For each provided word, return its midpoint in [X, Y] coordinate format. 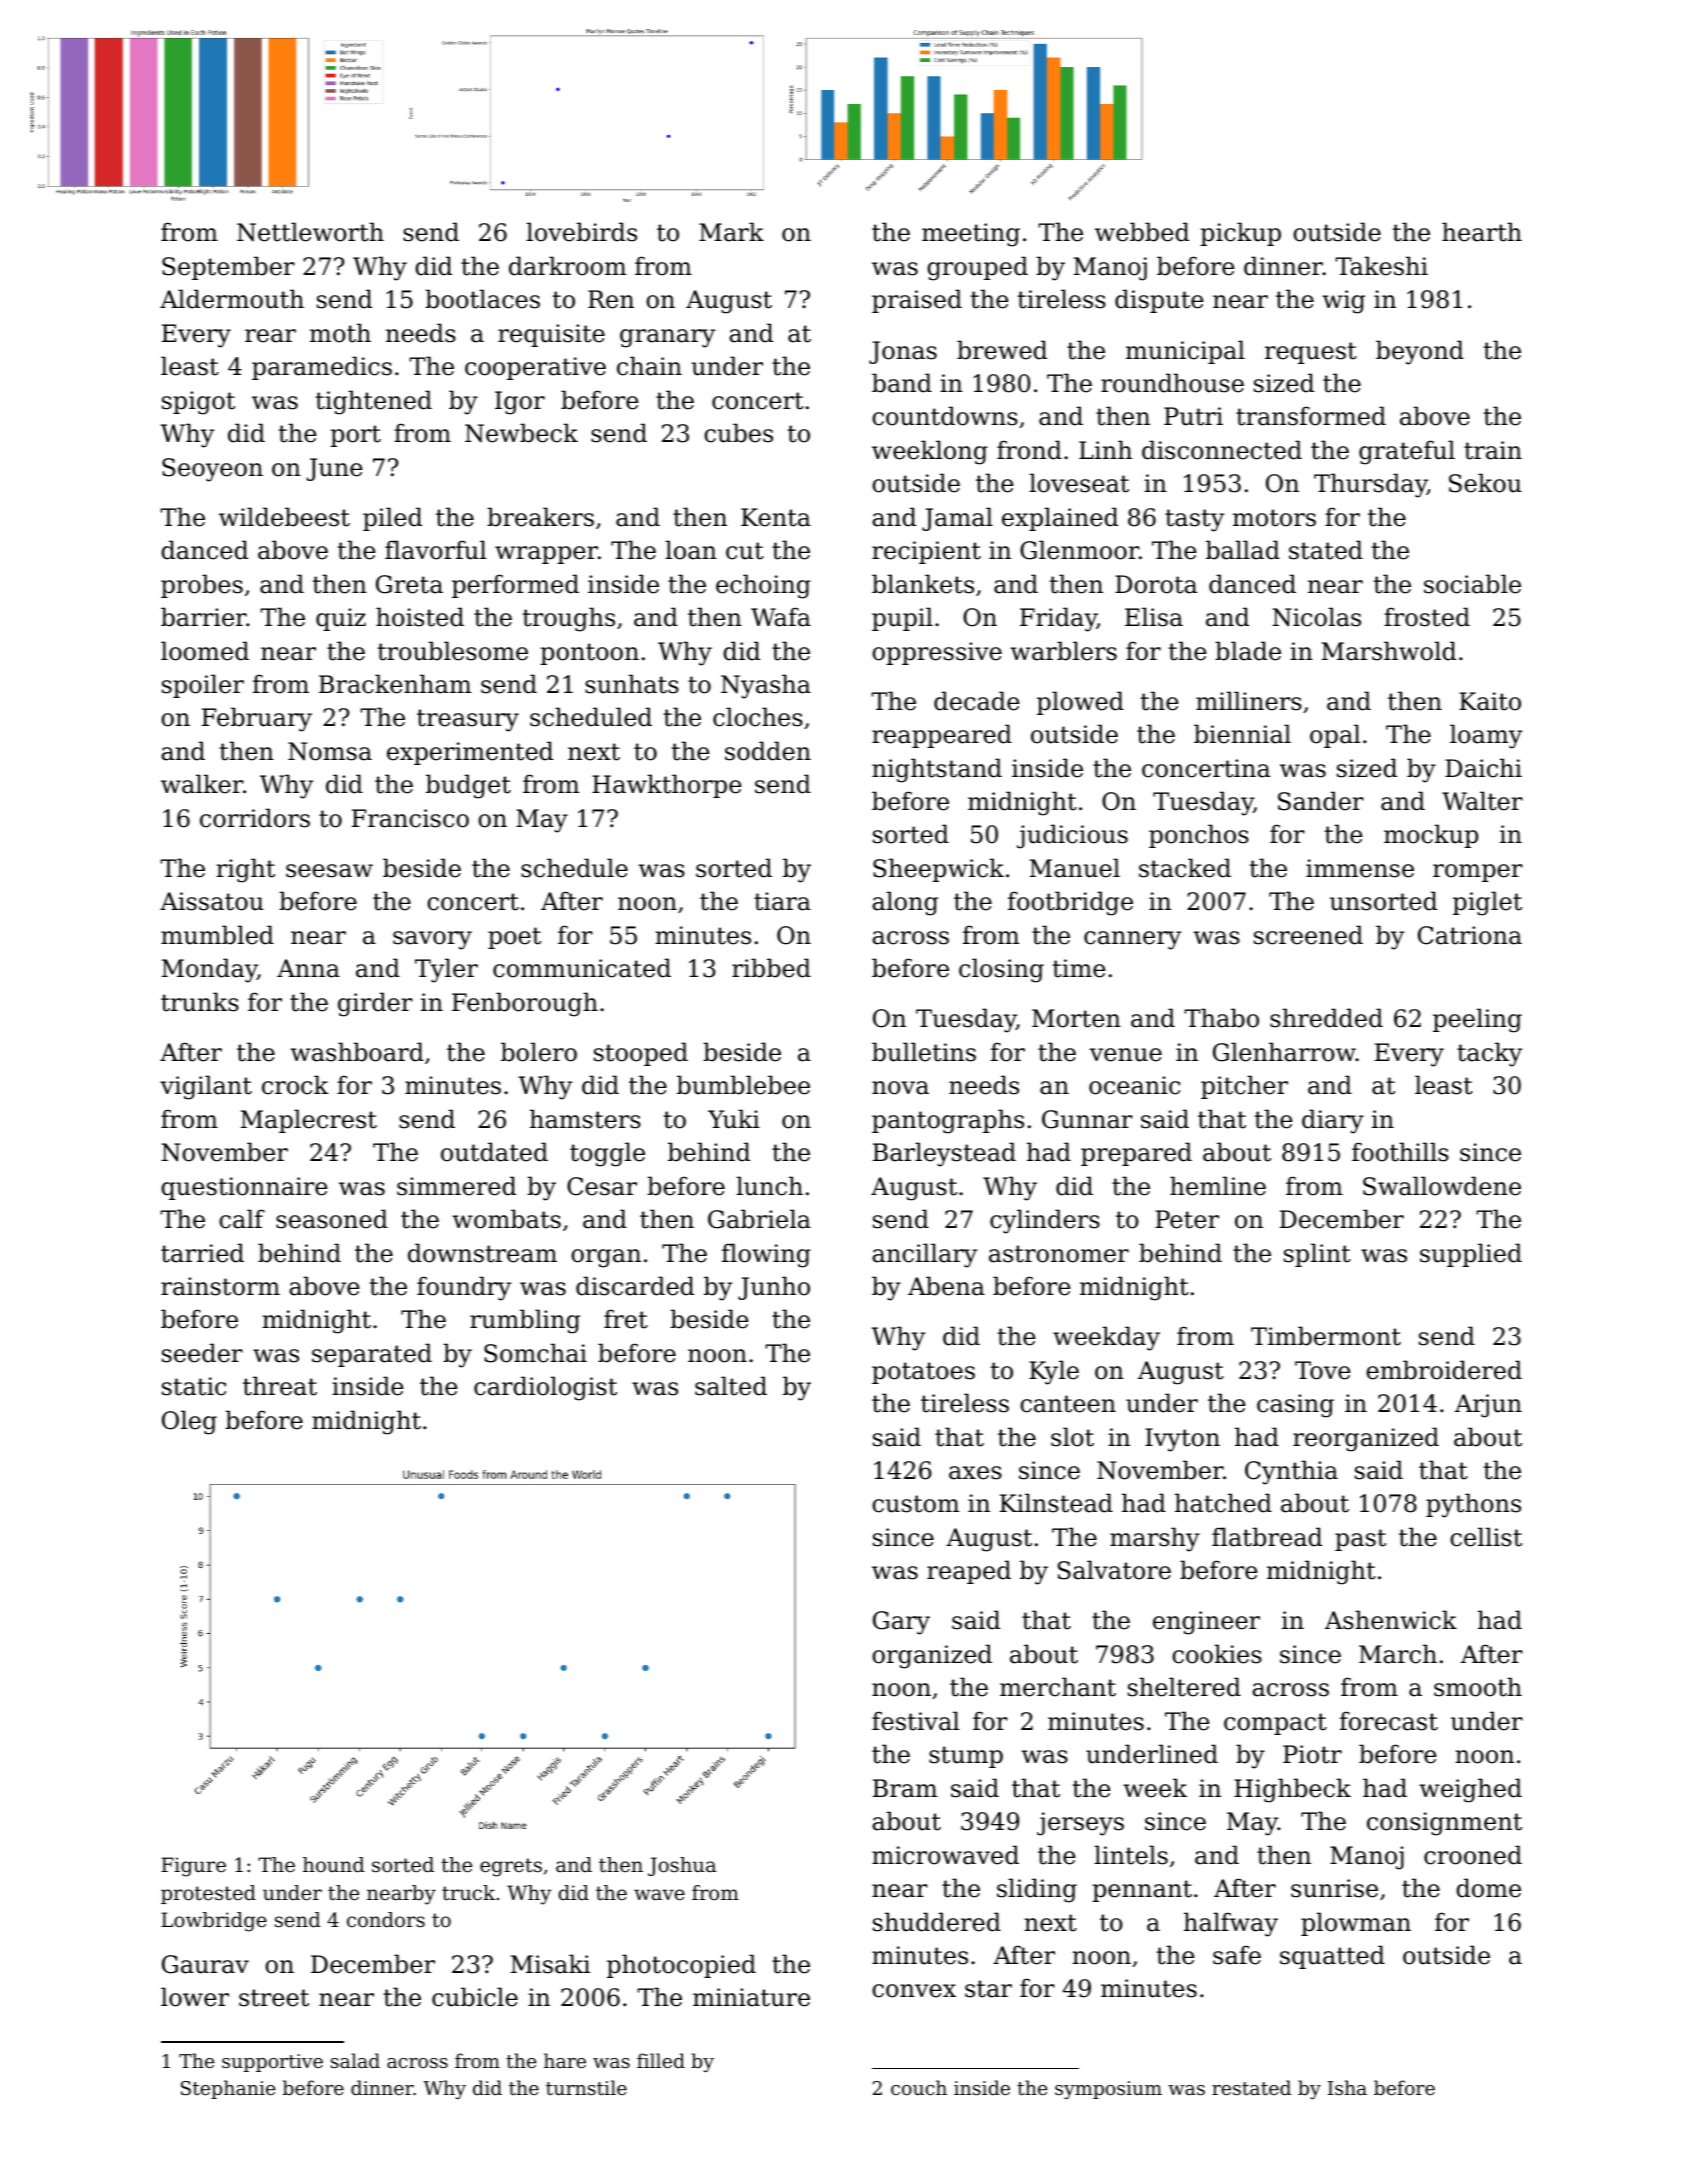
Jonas [903, 352]
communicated [582, 968]
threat [280, 1386]
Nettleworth [310, 232]
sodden [768, 751]
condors [386, 1920]
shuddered [937, 1922]
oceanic [1134, 1085]
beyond [1420, 352]
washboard [357, 1052]
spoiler [203, 686]
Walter [1482, 801]
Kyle [1054, 1372]
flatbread [1267, 1537]
